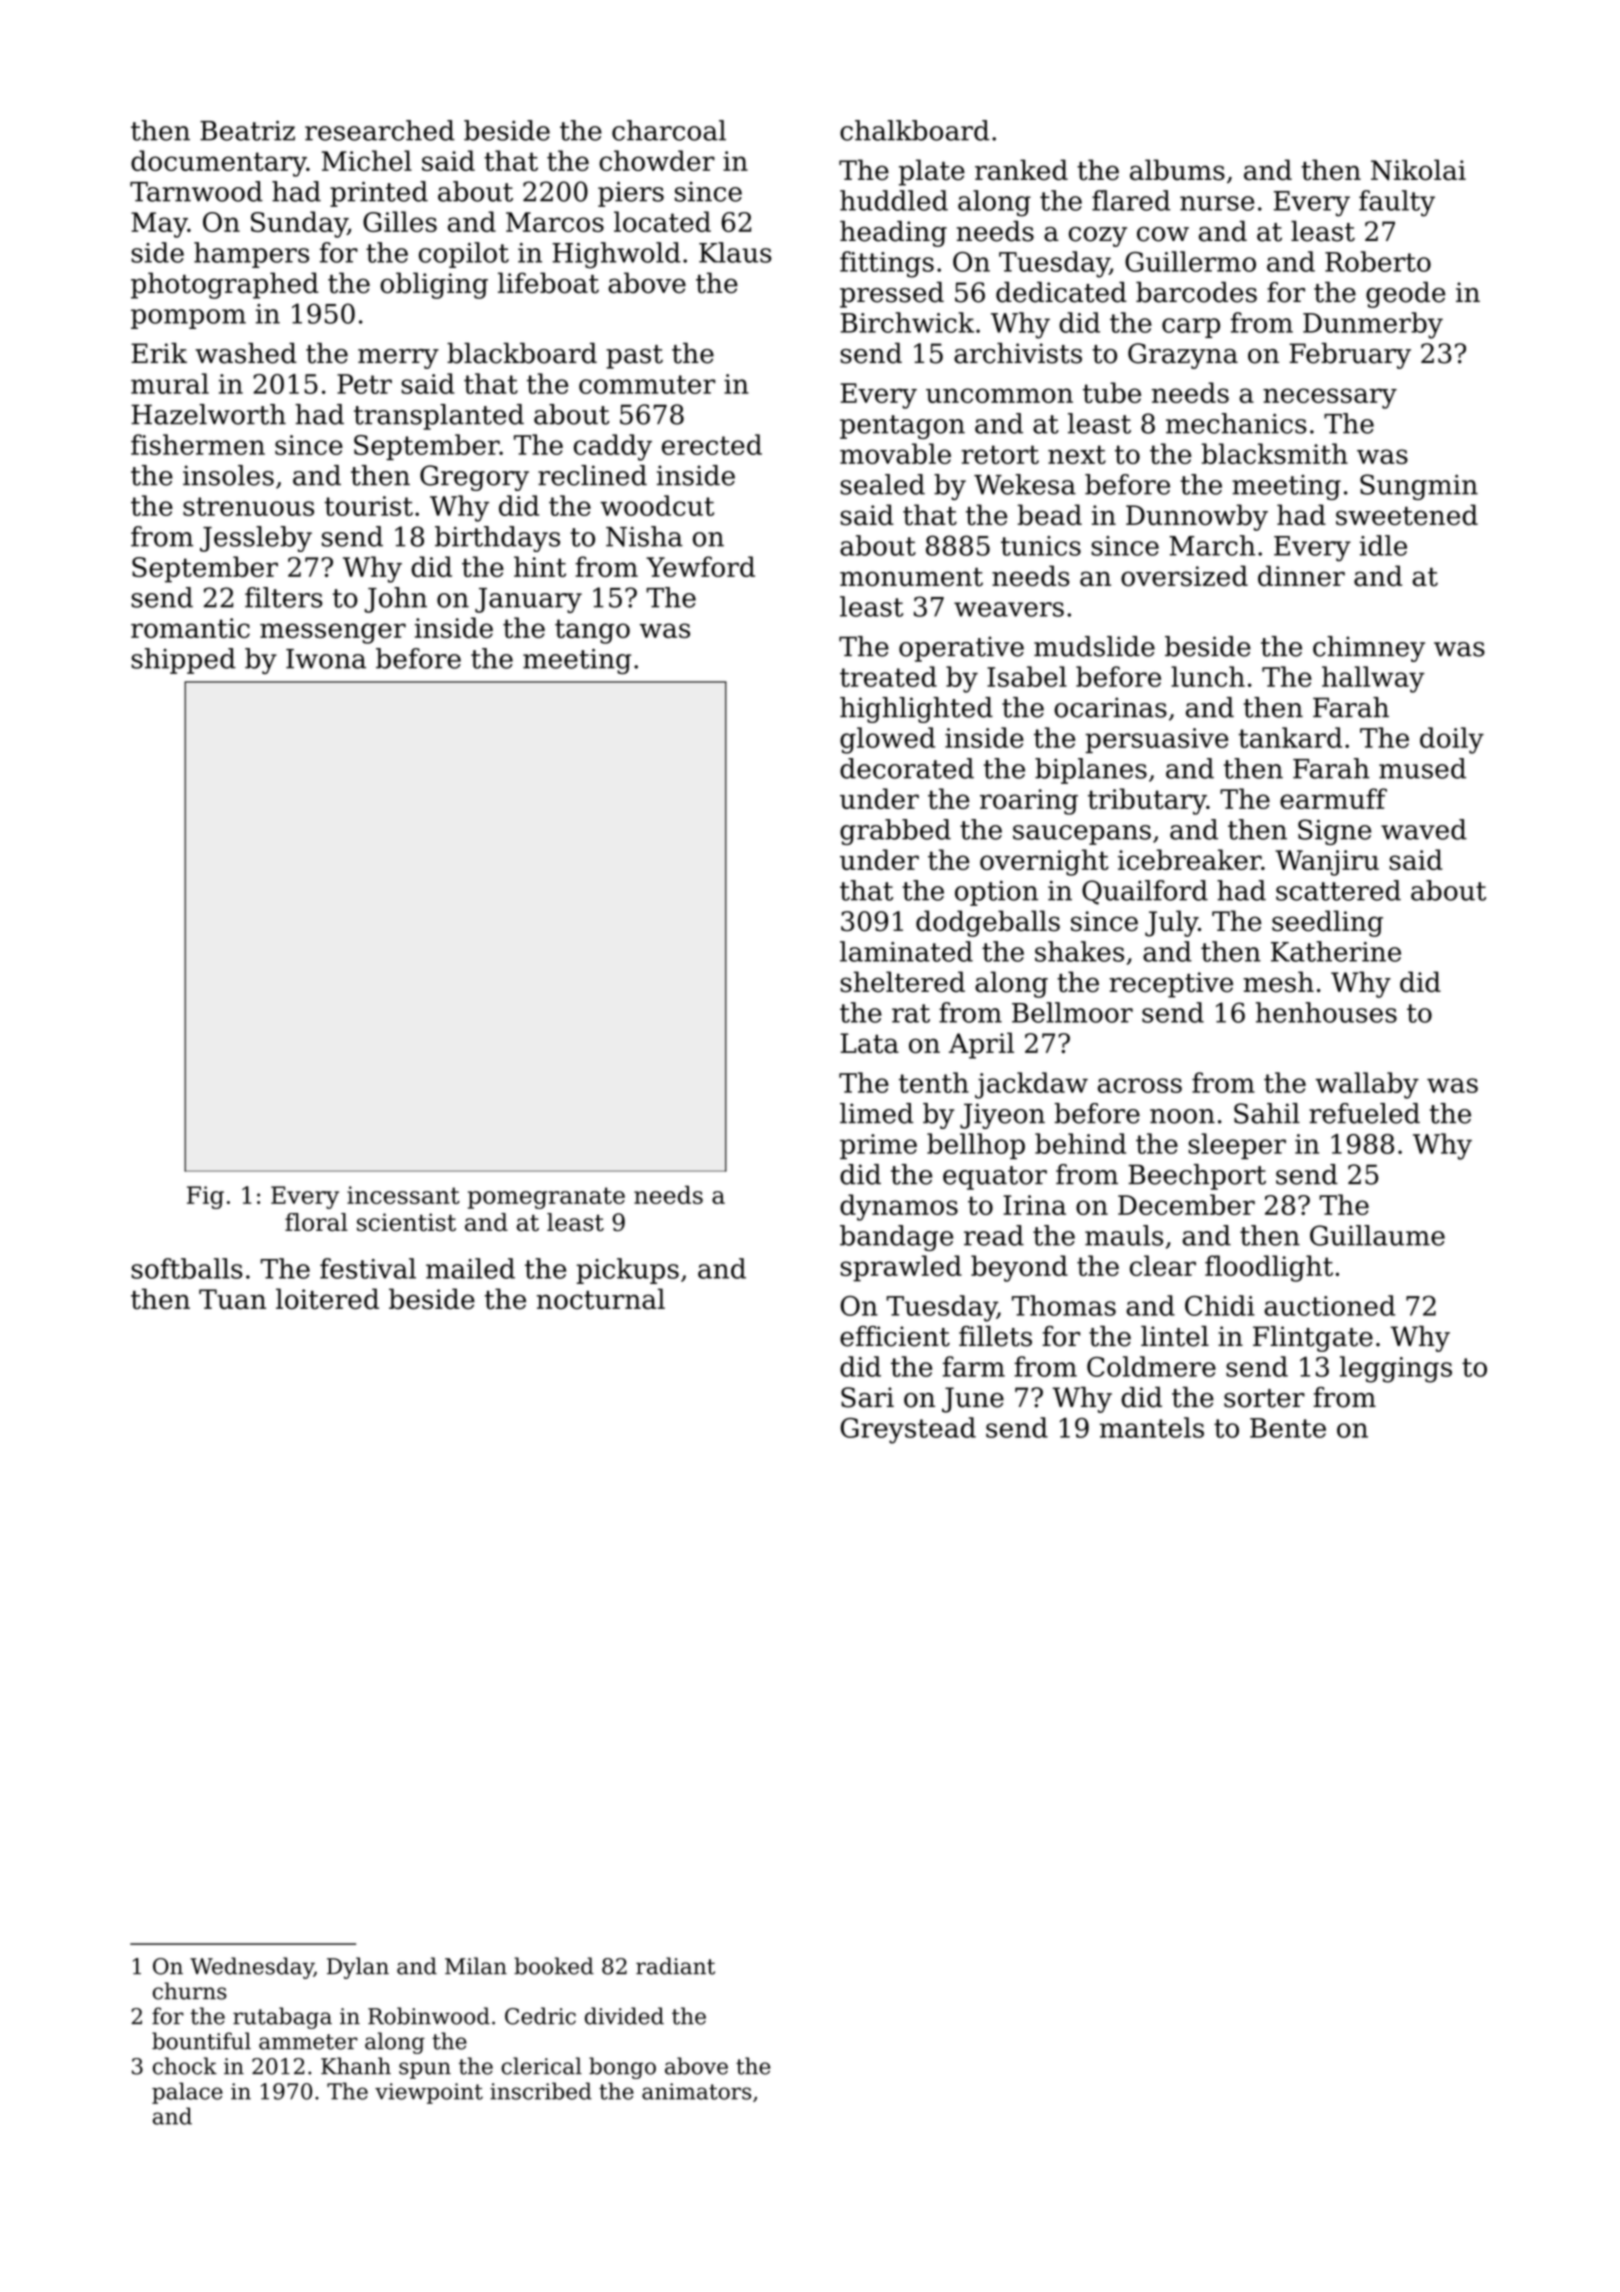  What do you see at coordinates (1177, 170) in the screenshot?
I see `albums` at bounding box center [1177, 170].
